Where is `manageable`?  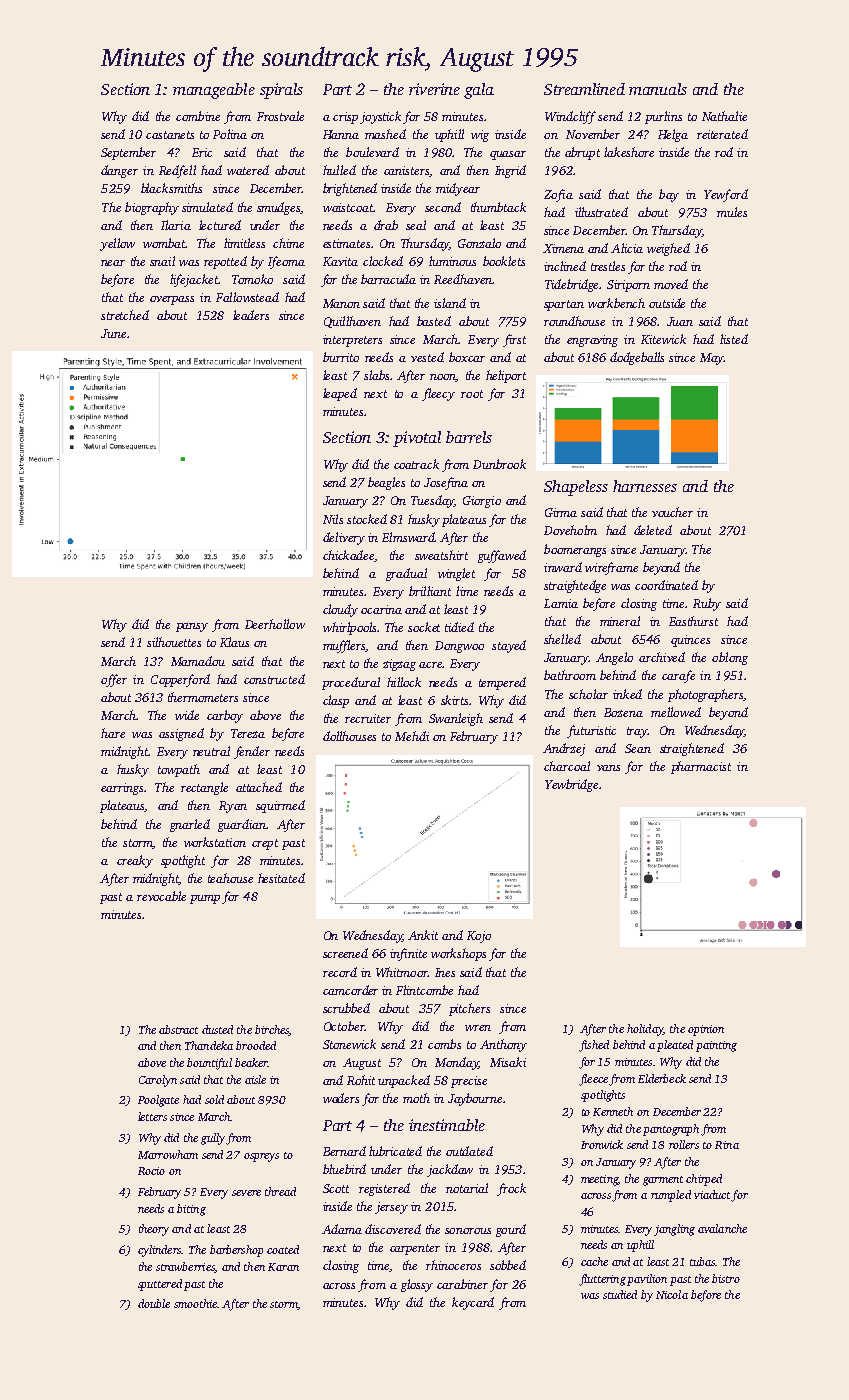 manageable is located at coordinates (214, 91).
